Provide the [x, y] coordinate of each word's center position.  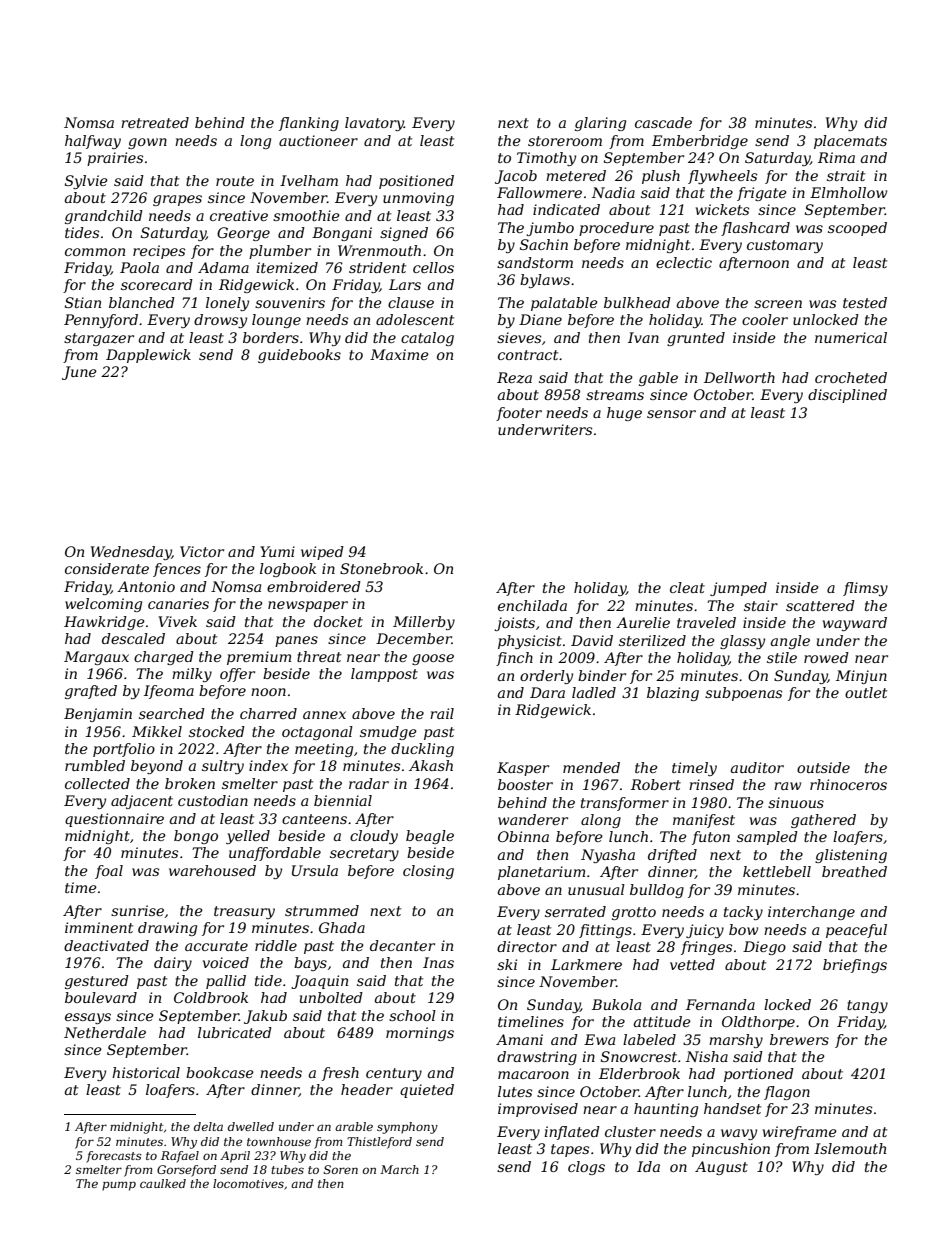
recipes [159, 252]
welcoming [103, 605]
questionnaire [114, 820]
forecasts [114, 1157]
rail [442, 713]
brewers [799, 1039]
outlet [866, 692]
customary [785, 246]
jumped [738, 589]
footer [519, 414]
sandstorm [535, 262]
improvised [538, 1110]
